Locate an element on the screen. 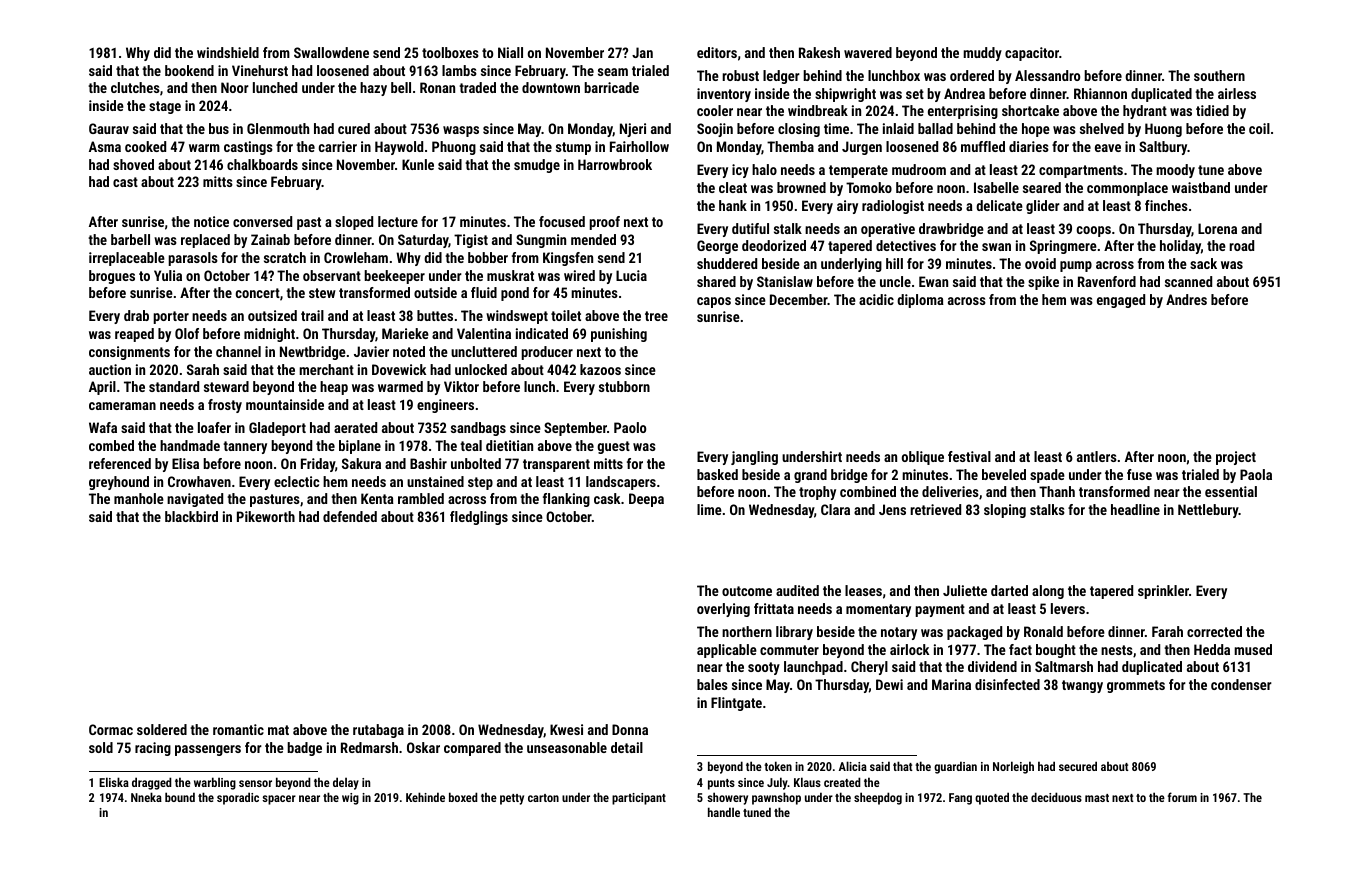 Image resolution: width=1372 pixels, height=887 pixels. passengers is located at coordinates (208, 750).
